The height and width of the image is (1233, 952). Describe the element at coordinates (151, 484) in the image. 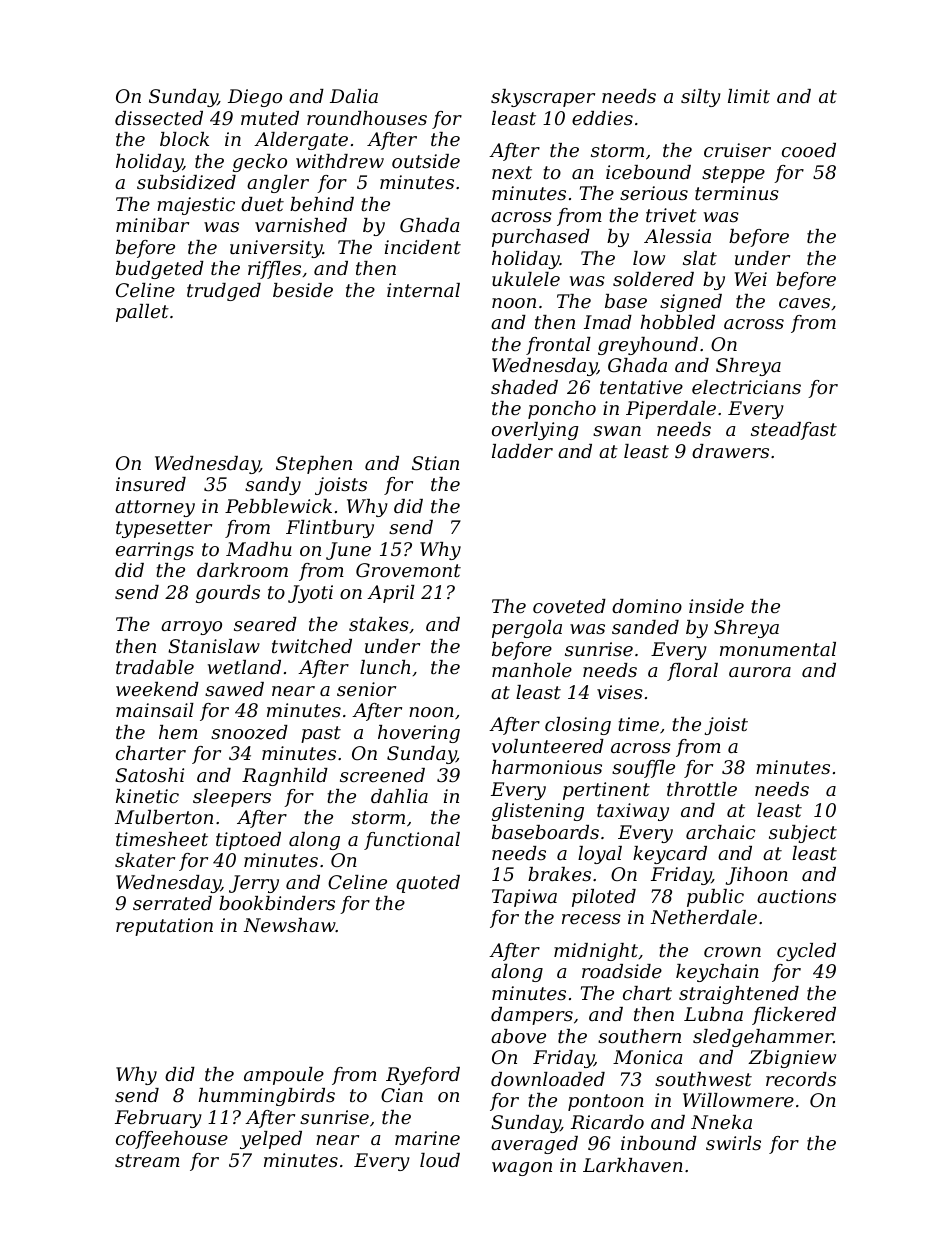

I see `insured` at that location.
